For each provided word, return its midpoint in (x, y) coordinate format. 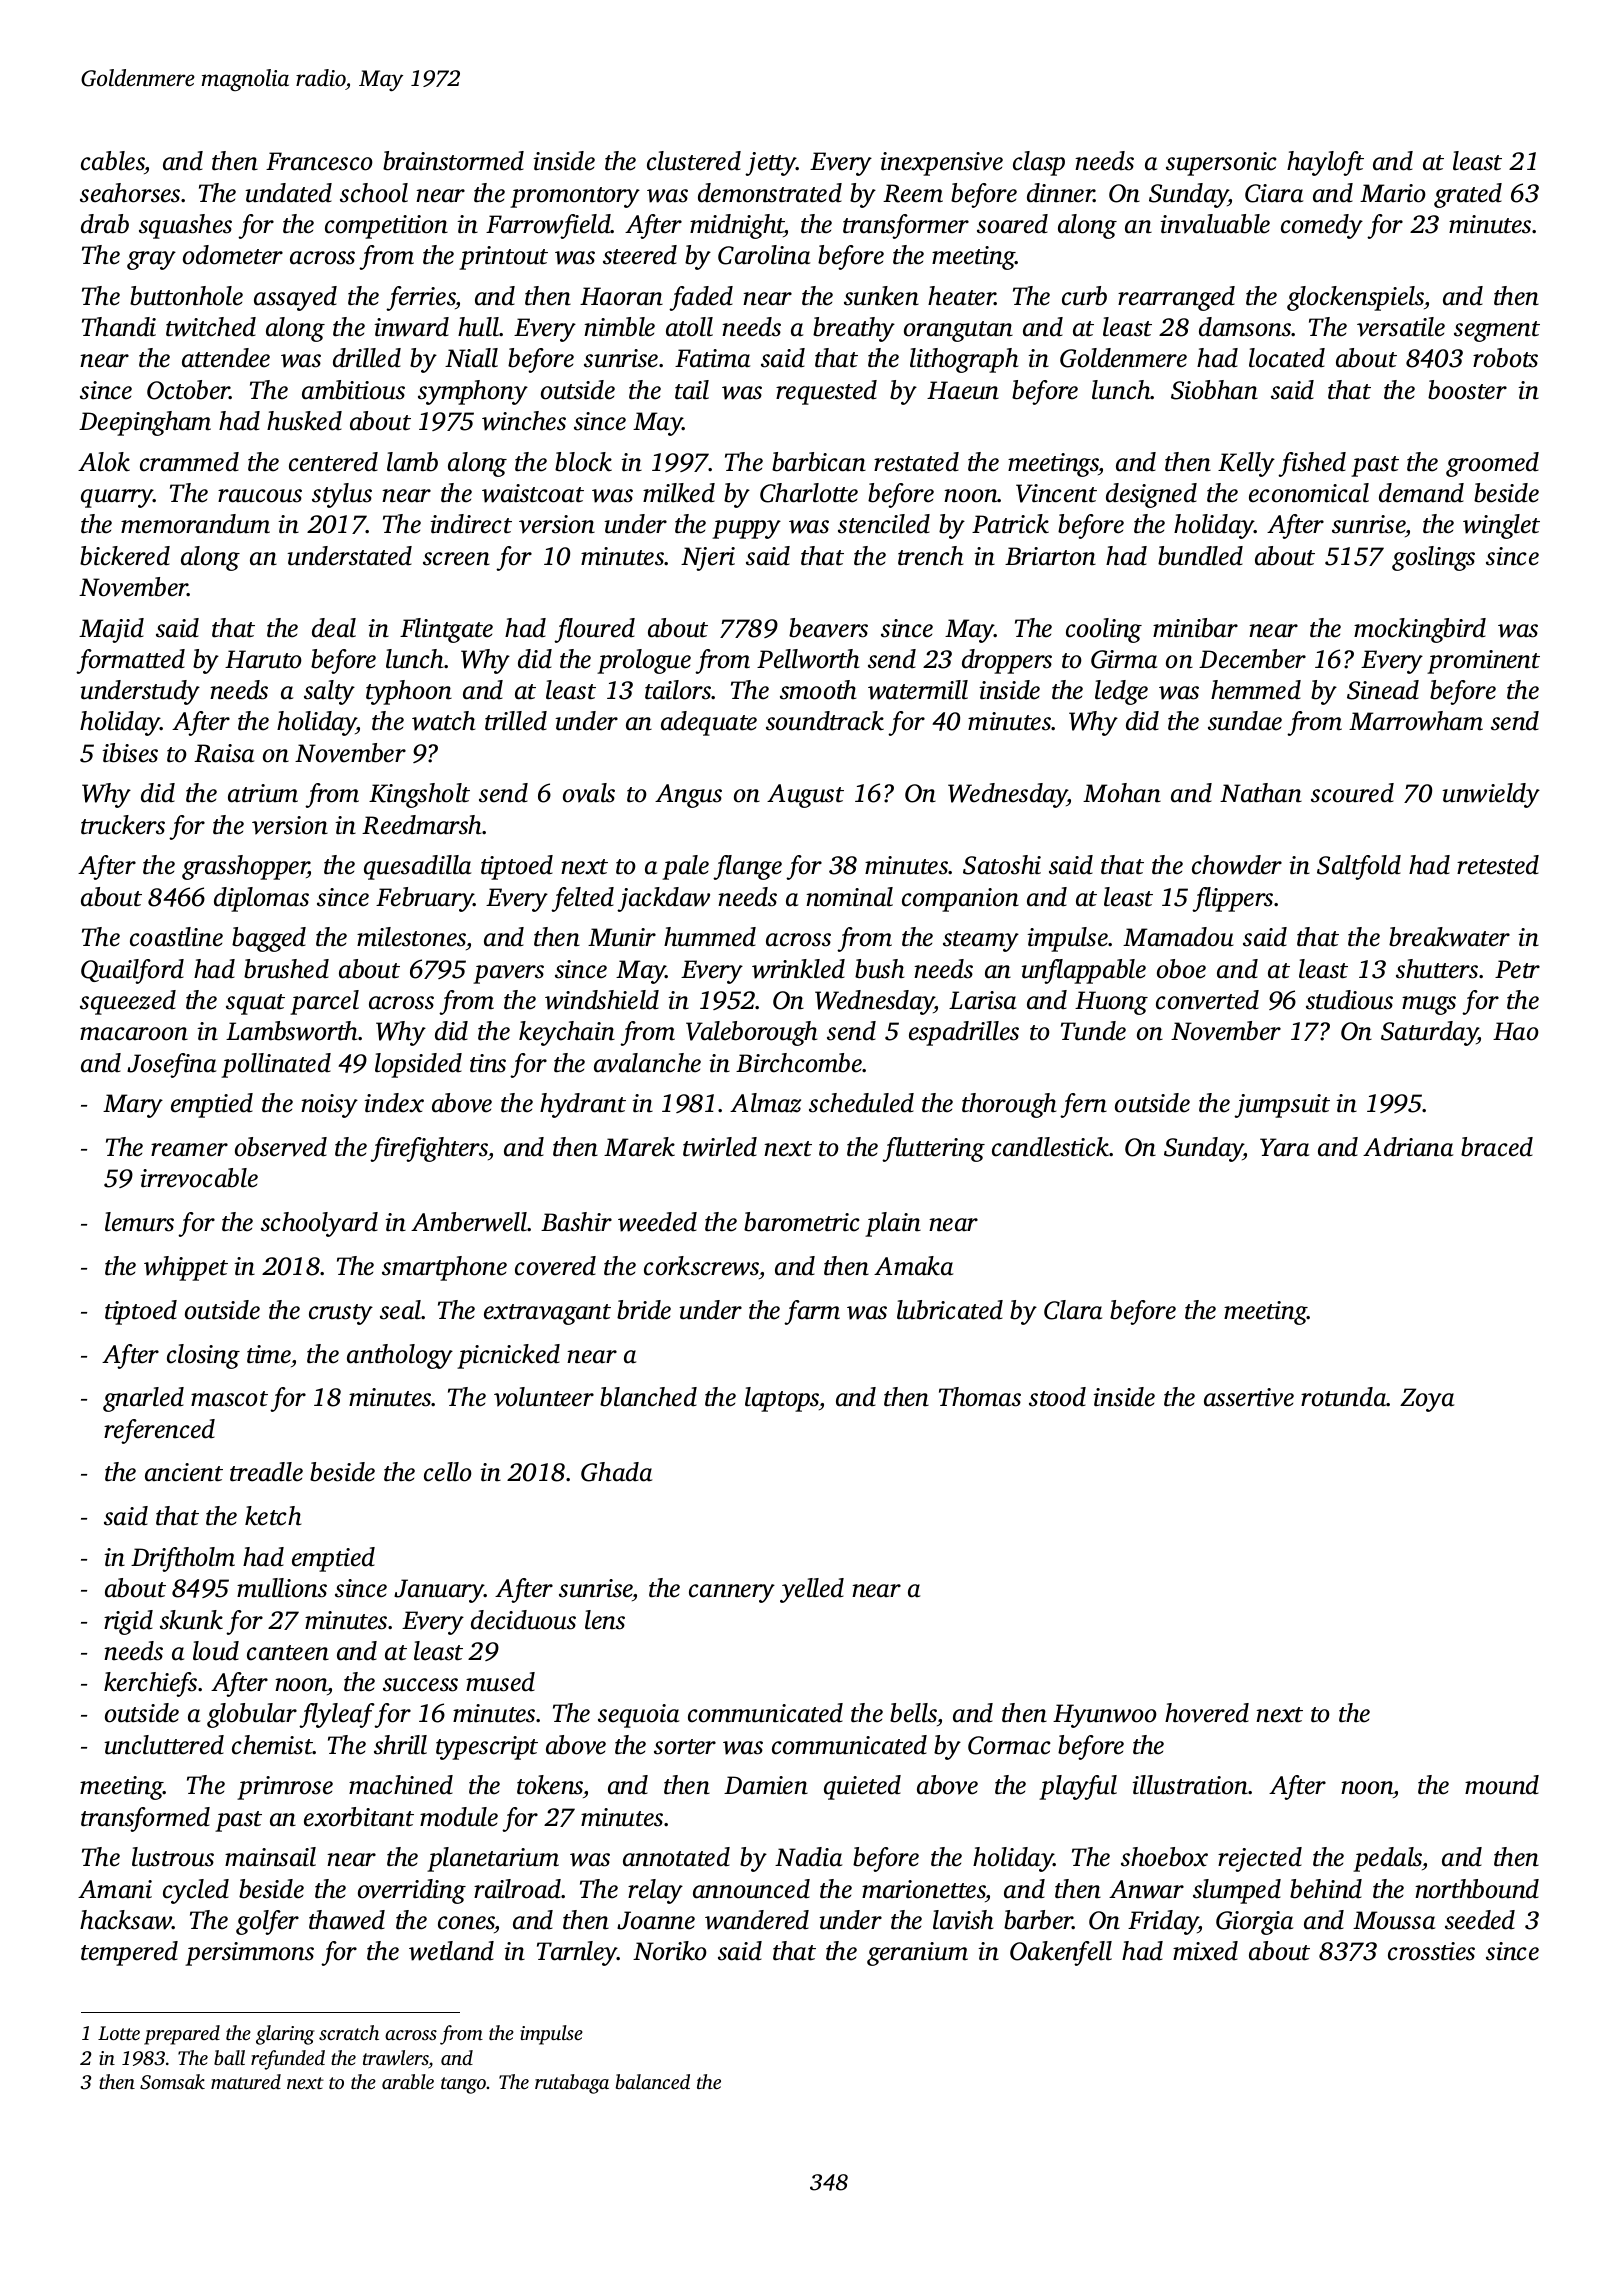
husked (304, 421)
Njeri (708, 559)
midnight (737, 226)
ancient (184, 1472)
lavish (963, 1920)
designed (1151, 495)
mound (1502, 1785)
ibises (130, 753)
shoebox (1164, 1857)
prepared (182, 2035)
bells (913, 1713)
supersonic (1221, 164)
